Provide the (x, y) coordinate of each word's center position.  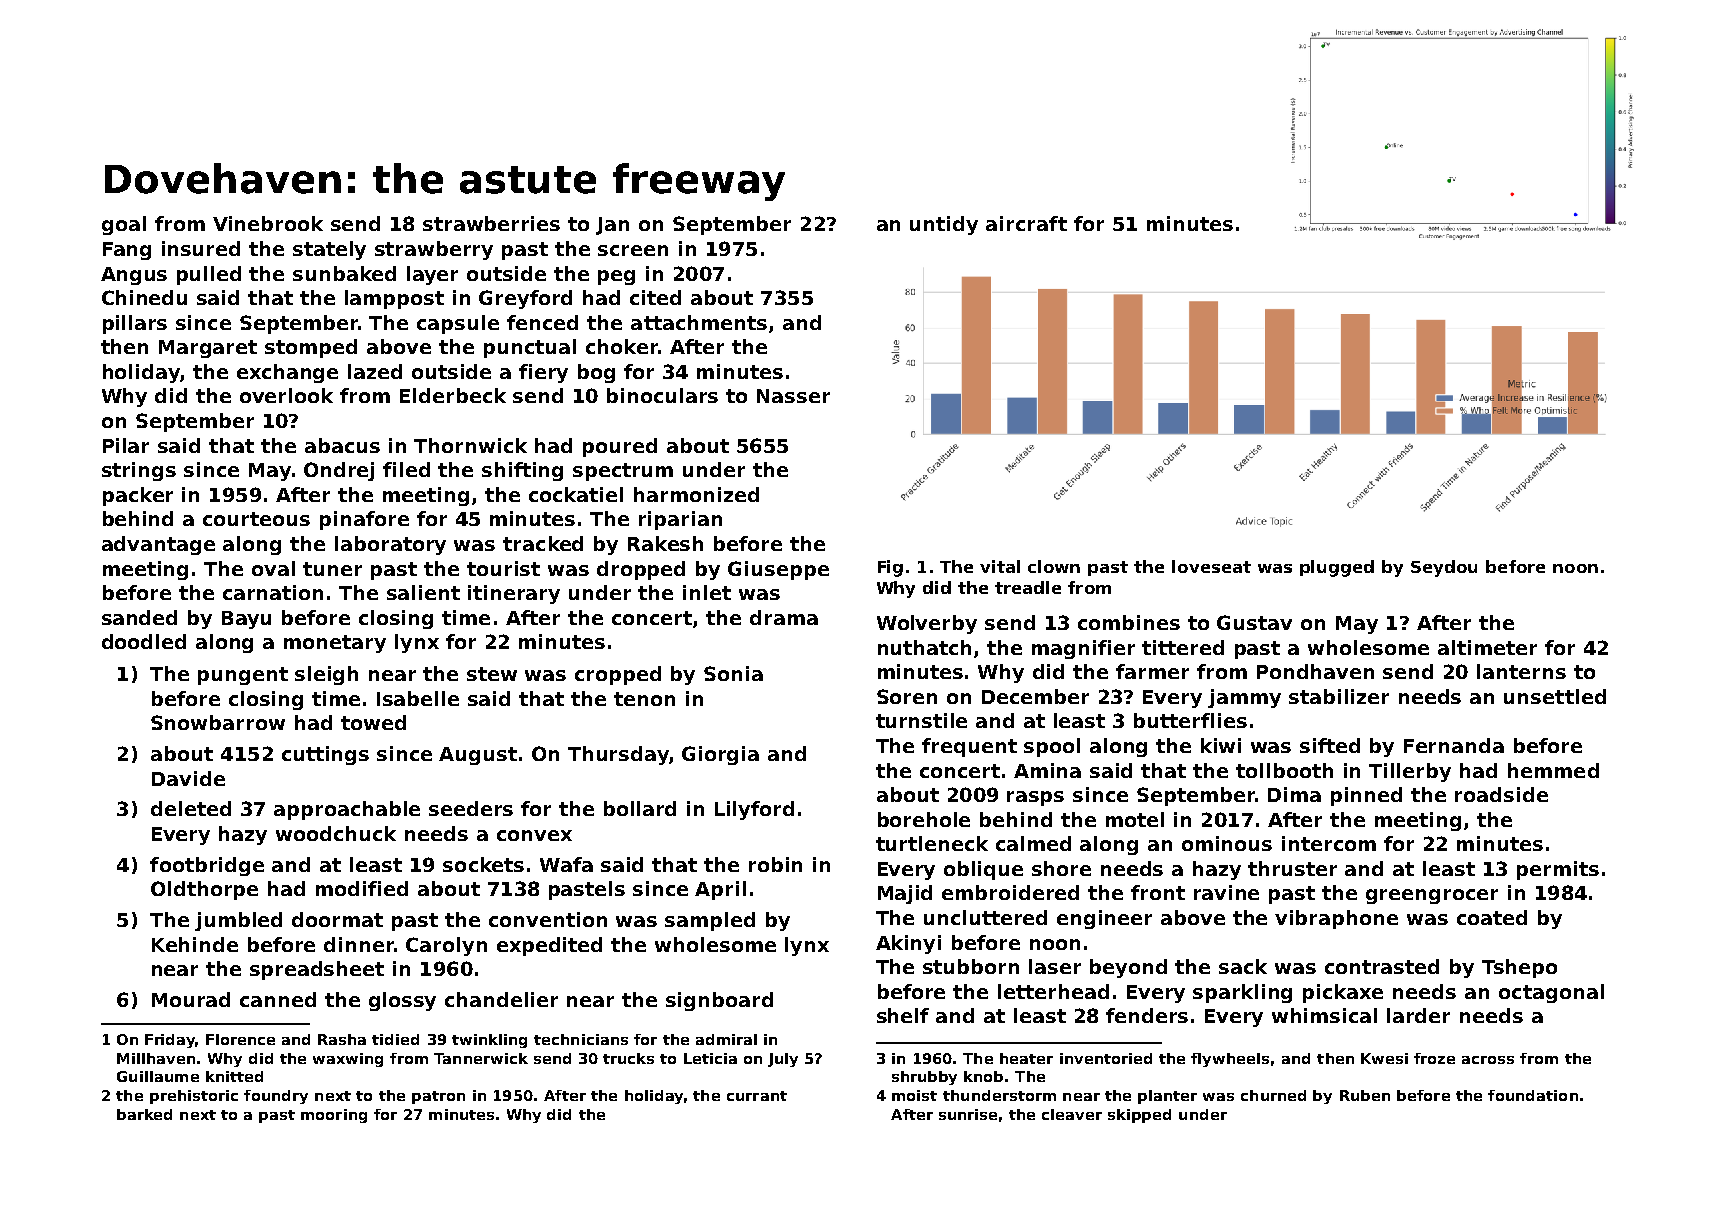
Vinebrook (268, 223)
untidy (944, 225)
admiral (726, 1039)
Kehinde (195, 944)
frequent (969, 747)
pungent (243, 676)
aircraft (1026, 223)
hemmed (1553, 770)
